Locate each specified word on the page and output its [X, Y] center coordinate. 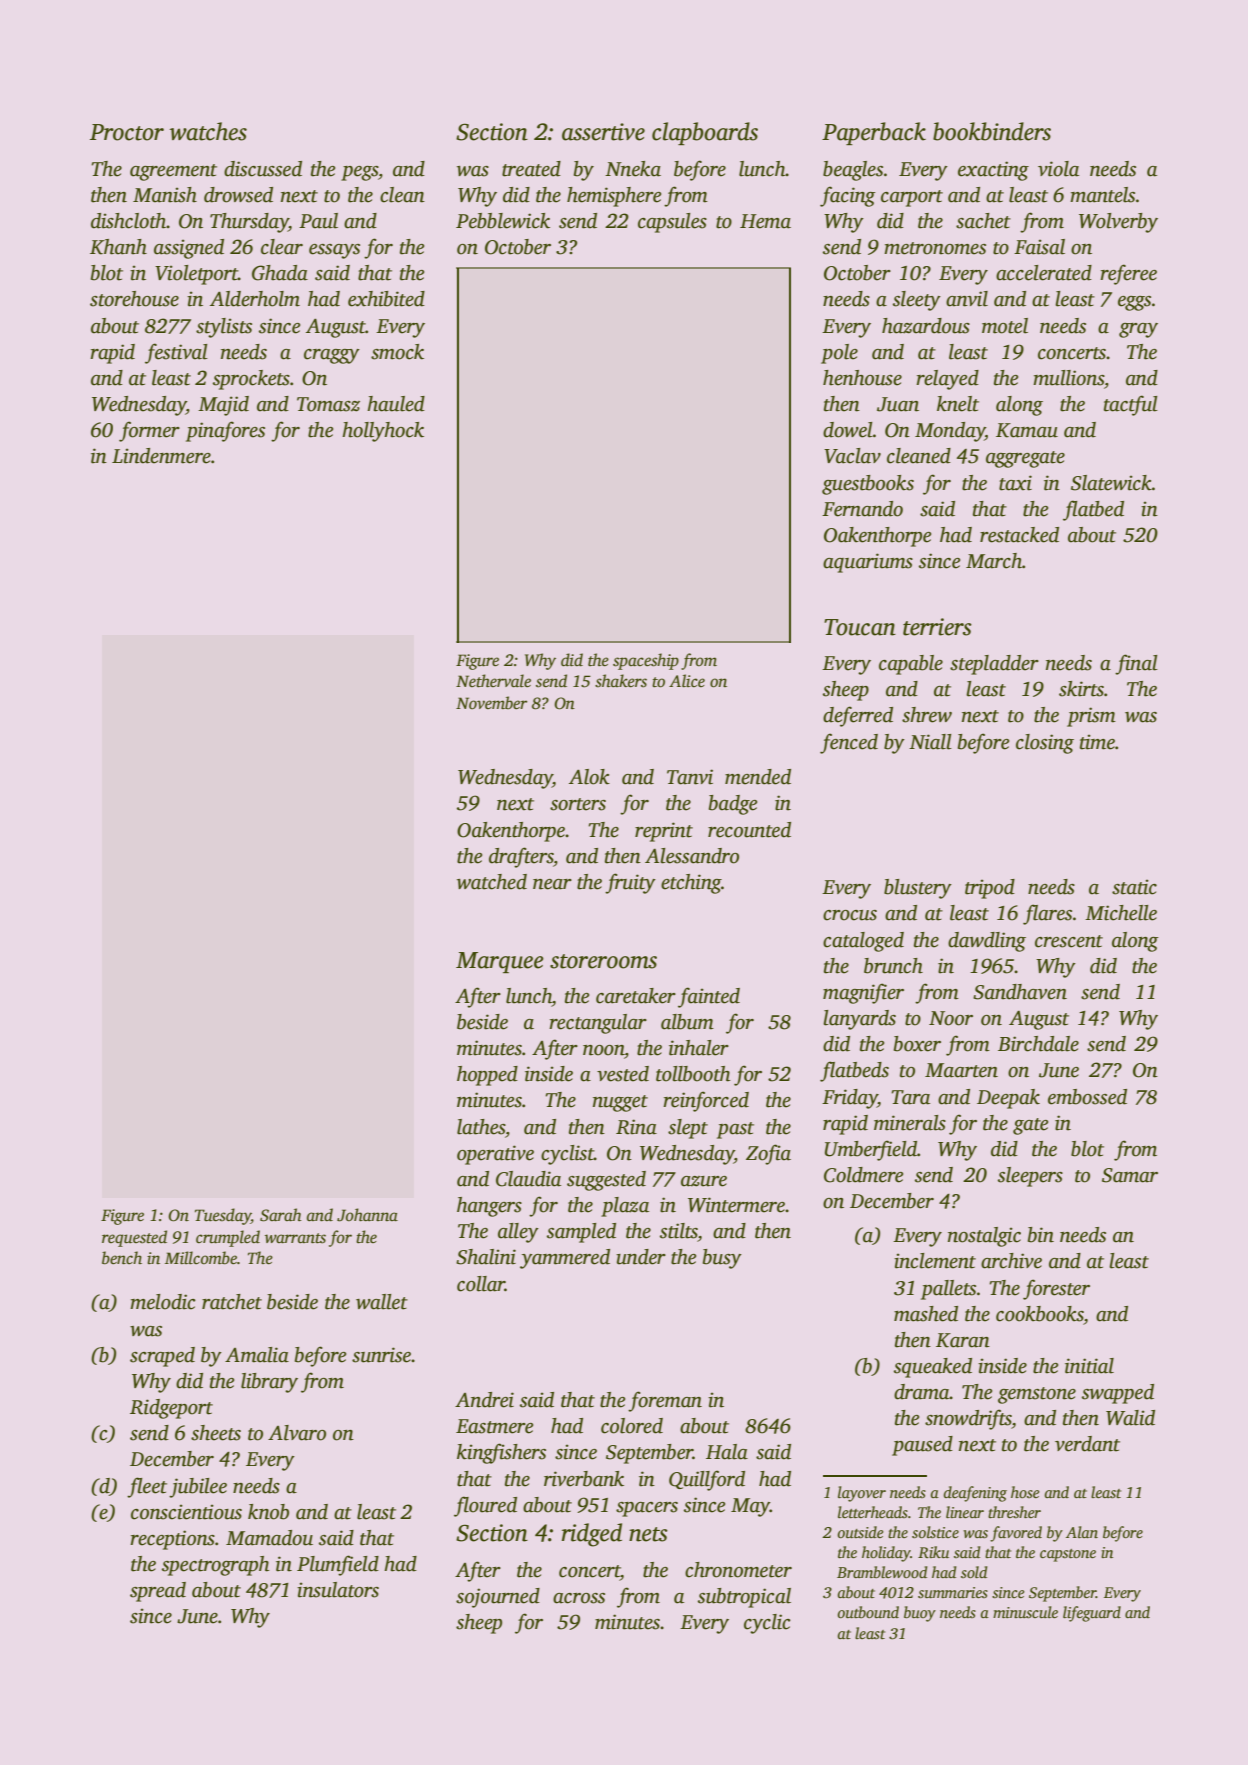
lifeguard [1092, 1614]
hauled [396, 404]
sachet [983, 221]
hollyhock [383, 432]
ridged [592, 1535]
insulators [338, 1590]
